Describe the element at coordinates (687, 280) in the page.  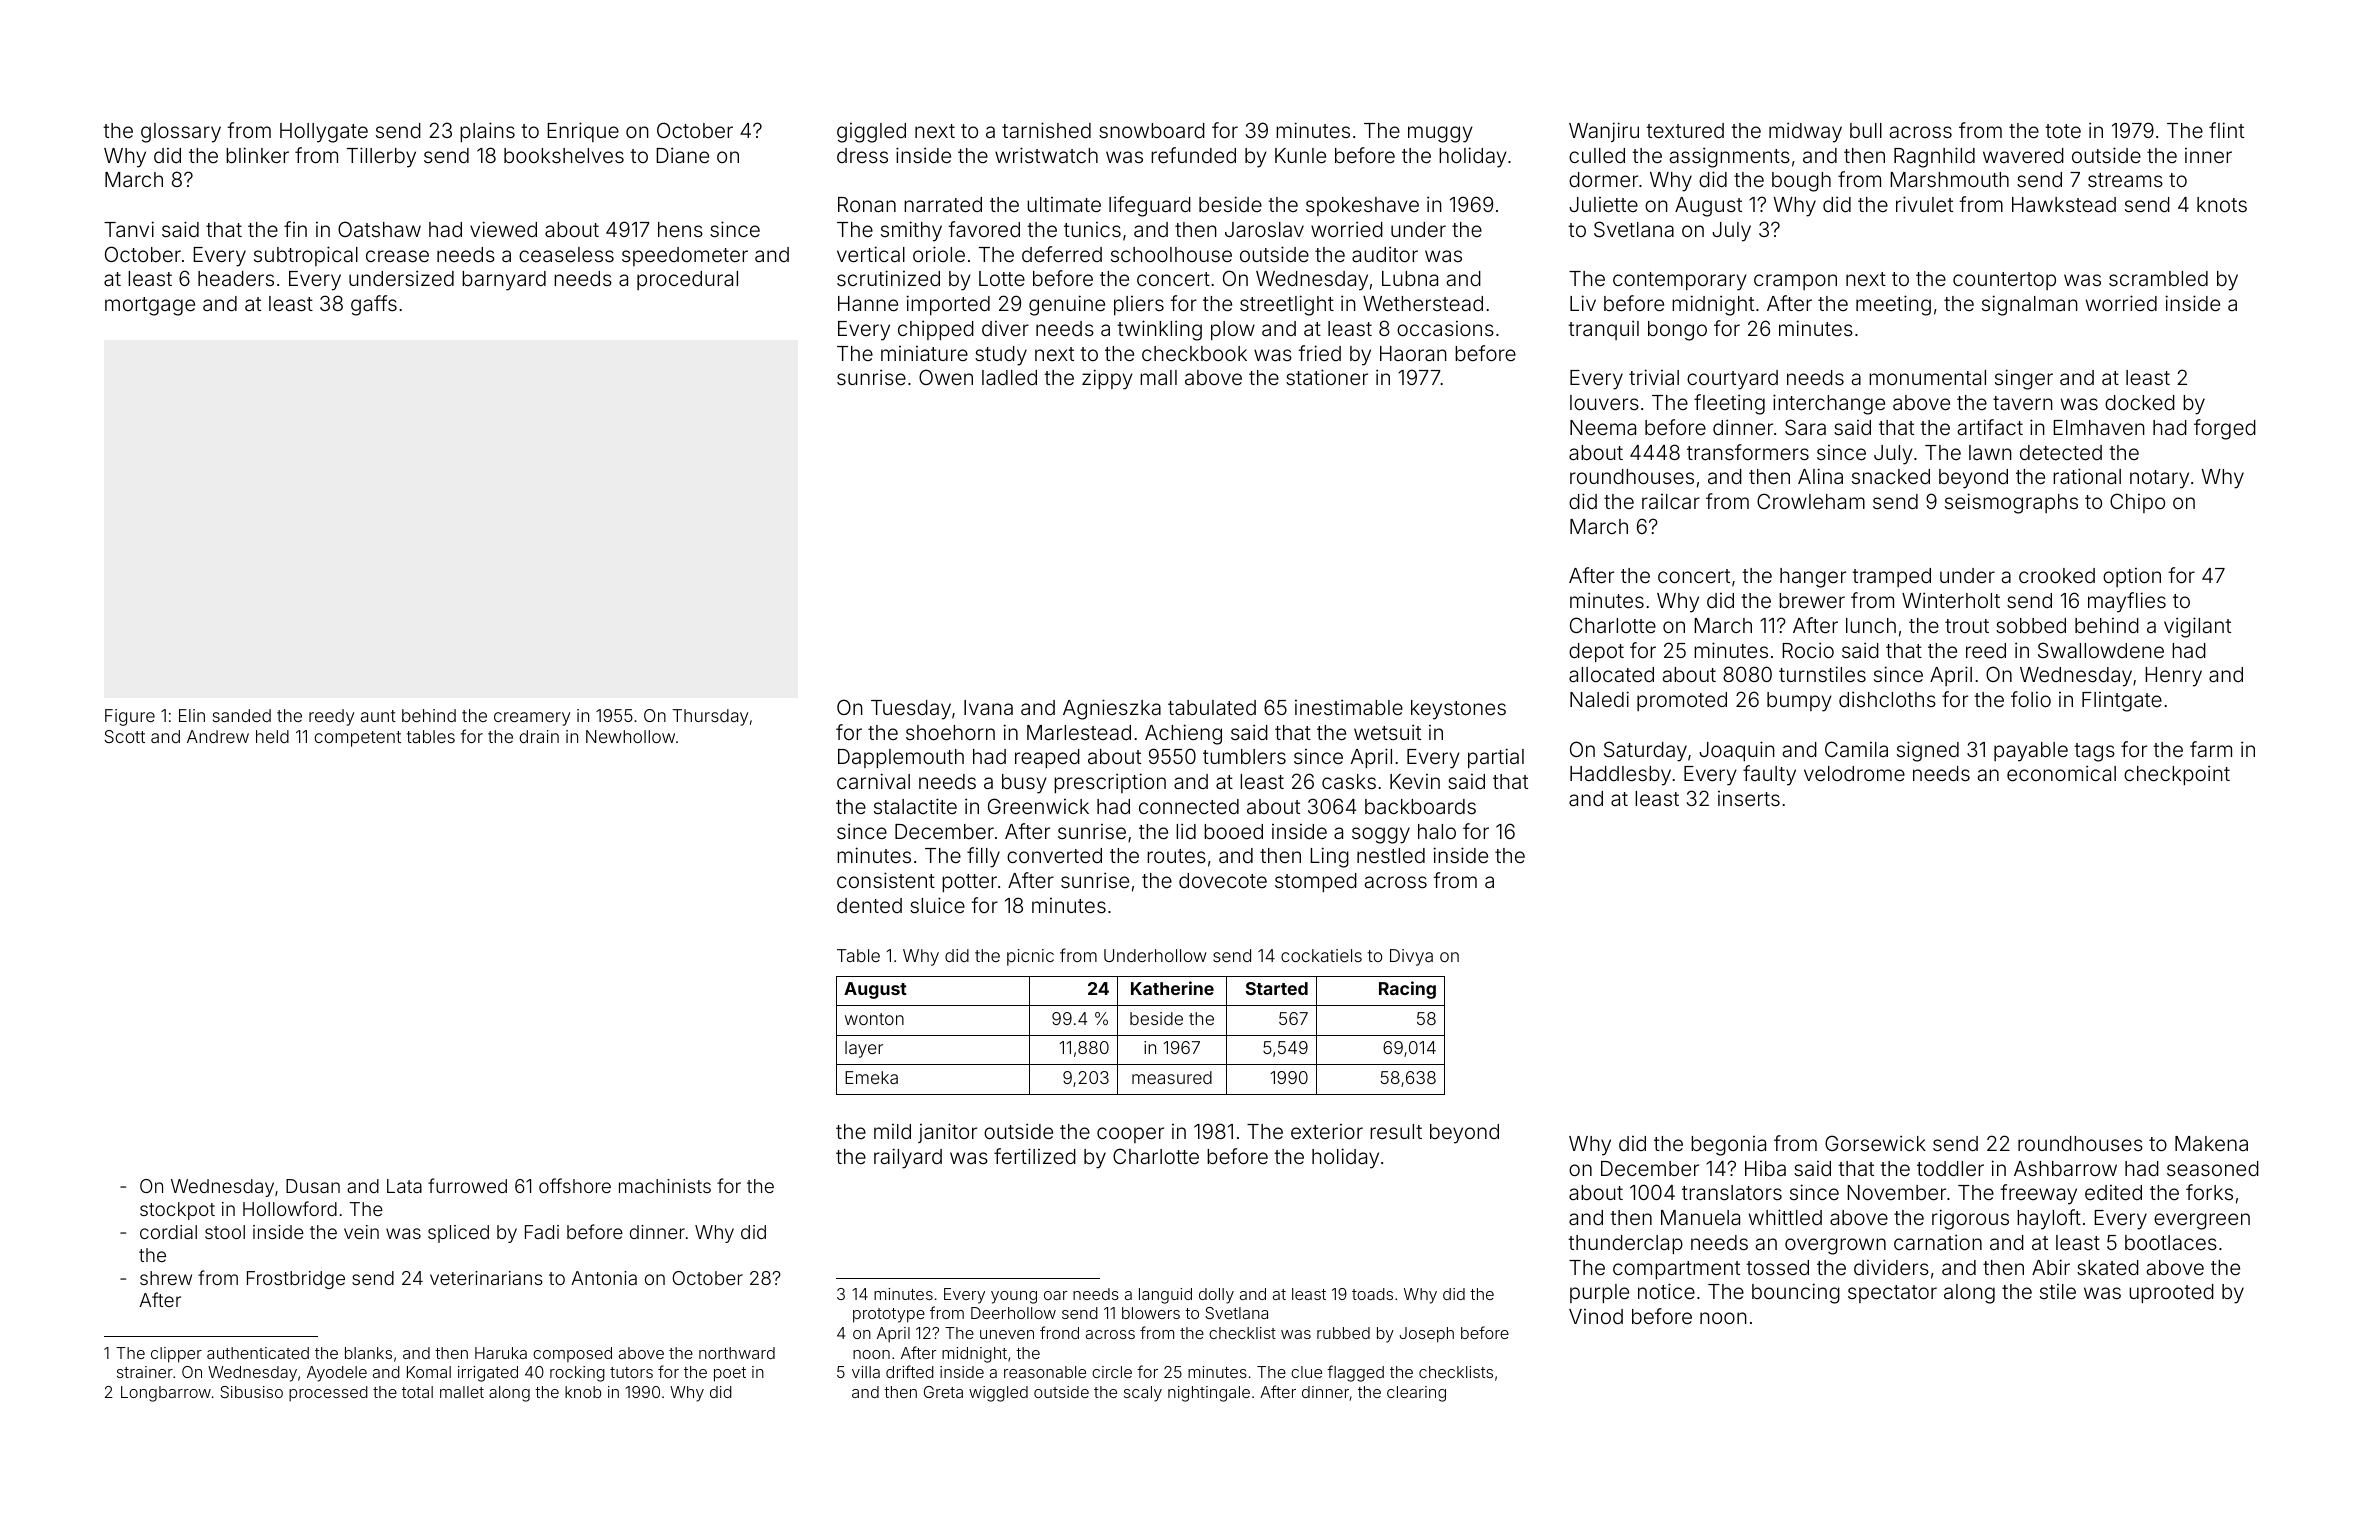
I see `procedural` at that location.
